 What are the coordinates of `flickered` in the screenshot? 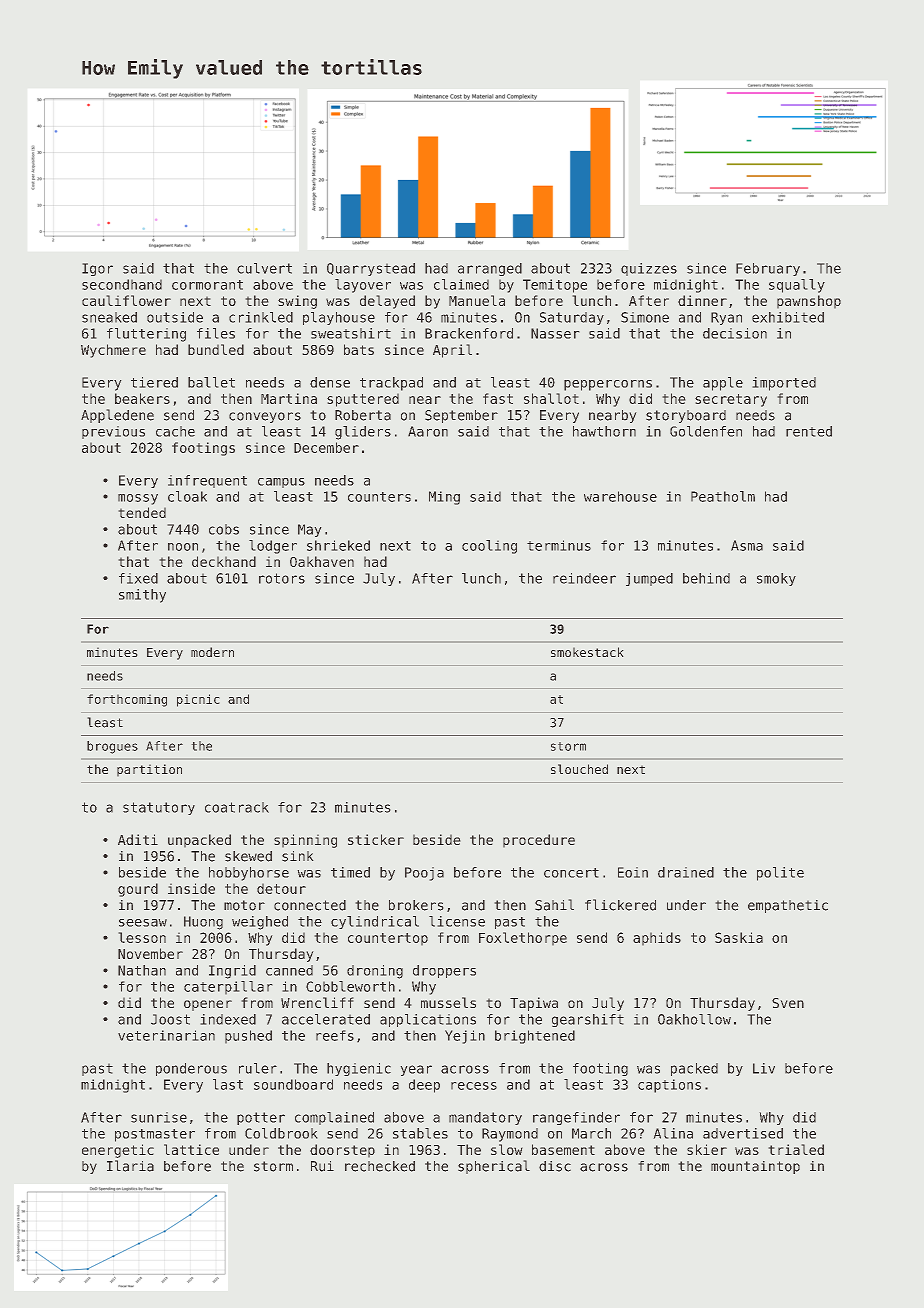 It's located at (620, 905).
